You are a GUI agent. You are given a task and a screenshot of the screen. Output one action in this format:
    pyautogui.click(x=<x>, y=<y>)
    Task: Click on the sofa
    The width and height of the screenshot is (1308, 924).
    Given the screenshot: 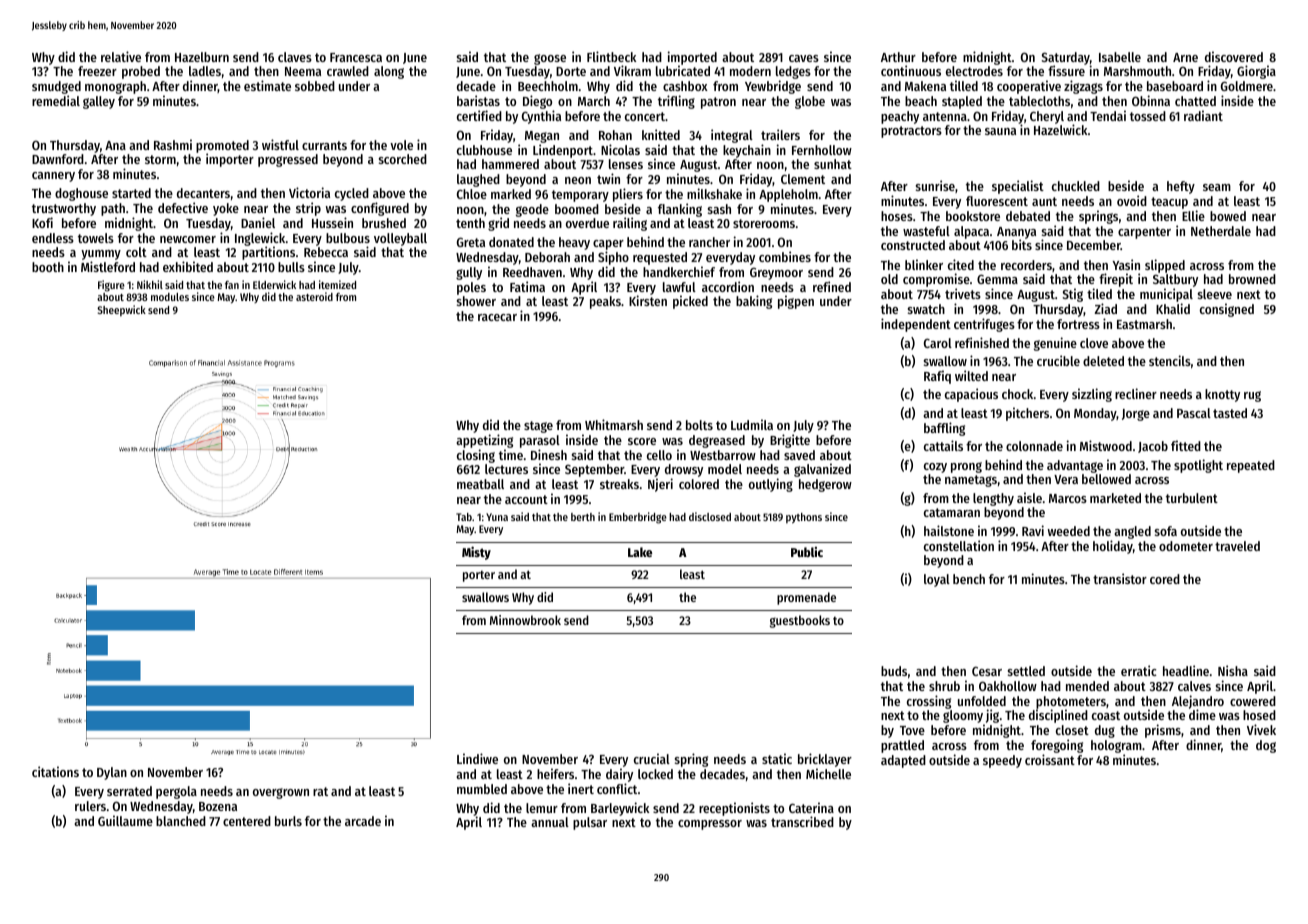 What is the action you would take?
    pyautogui.click(x=1166, y=531)
